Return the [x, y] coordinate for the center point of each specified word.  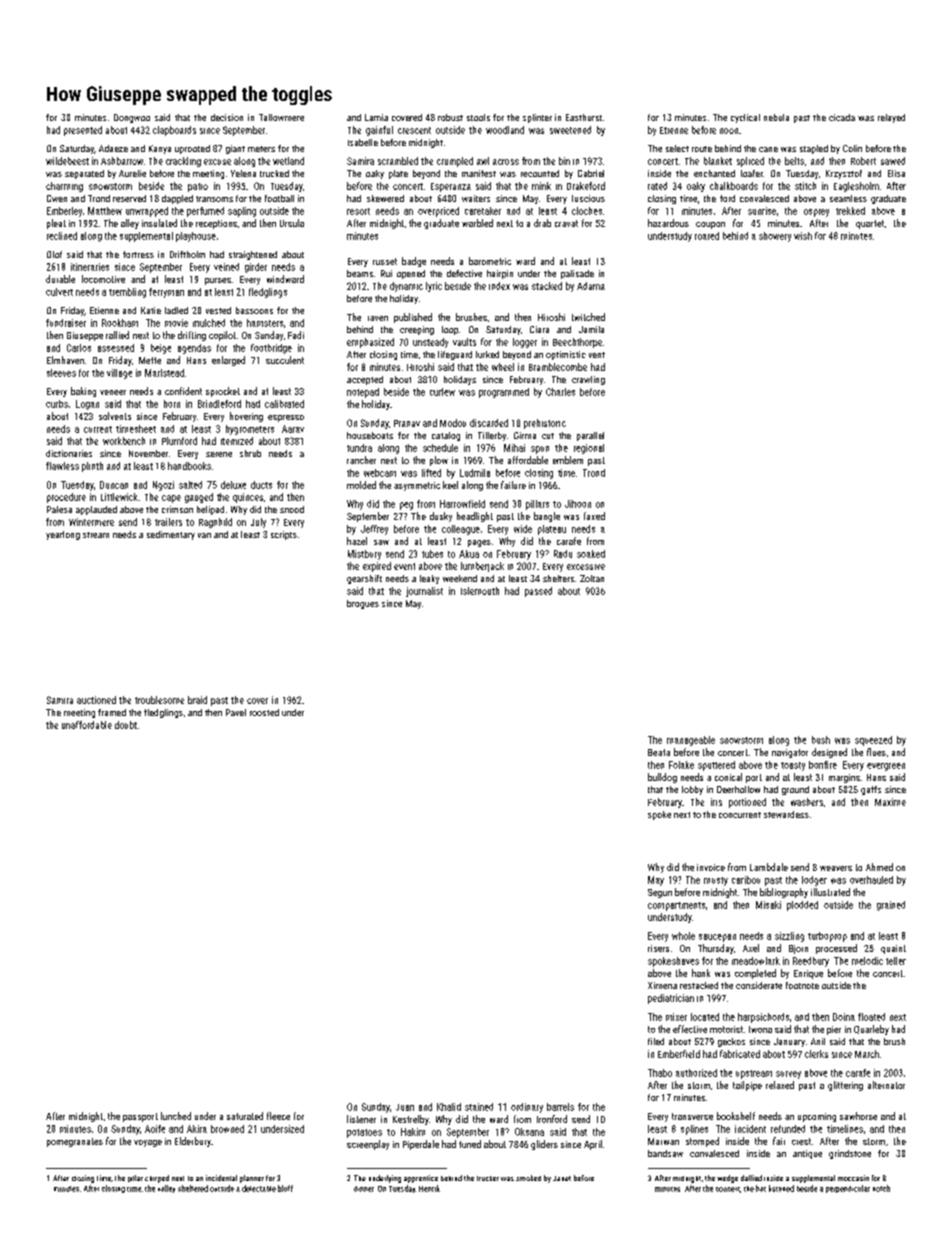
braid [197, 700]
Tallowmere [281, 117]
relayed [891, 118]
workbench [124, 441]
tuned [470, 1144]
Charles [560, 392]
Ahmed [879, 867]
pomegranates [75, 1142]
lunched [176, 1116]
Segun [660, 893]
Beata [659, 752]
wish [803, 236]
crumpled [455, 162]
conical [728, 777]
